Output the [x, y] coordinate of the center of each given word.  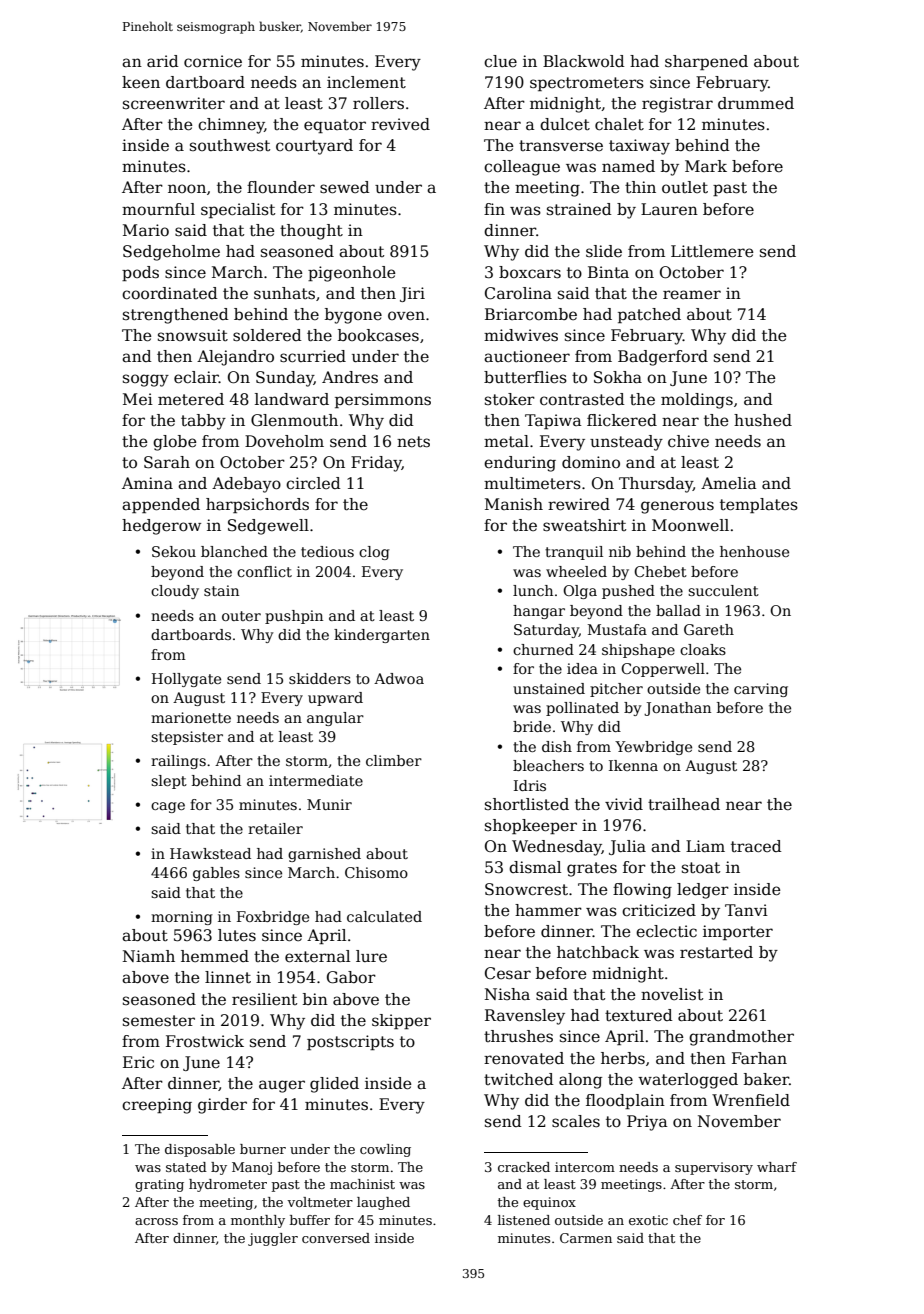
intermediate [316, 780]
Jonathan [677, 709]
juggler [273, 1239]
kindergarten [382, 636]
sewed [345, 187]
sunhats [284, 293]
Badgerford [663, 358]
